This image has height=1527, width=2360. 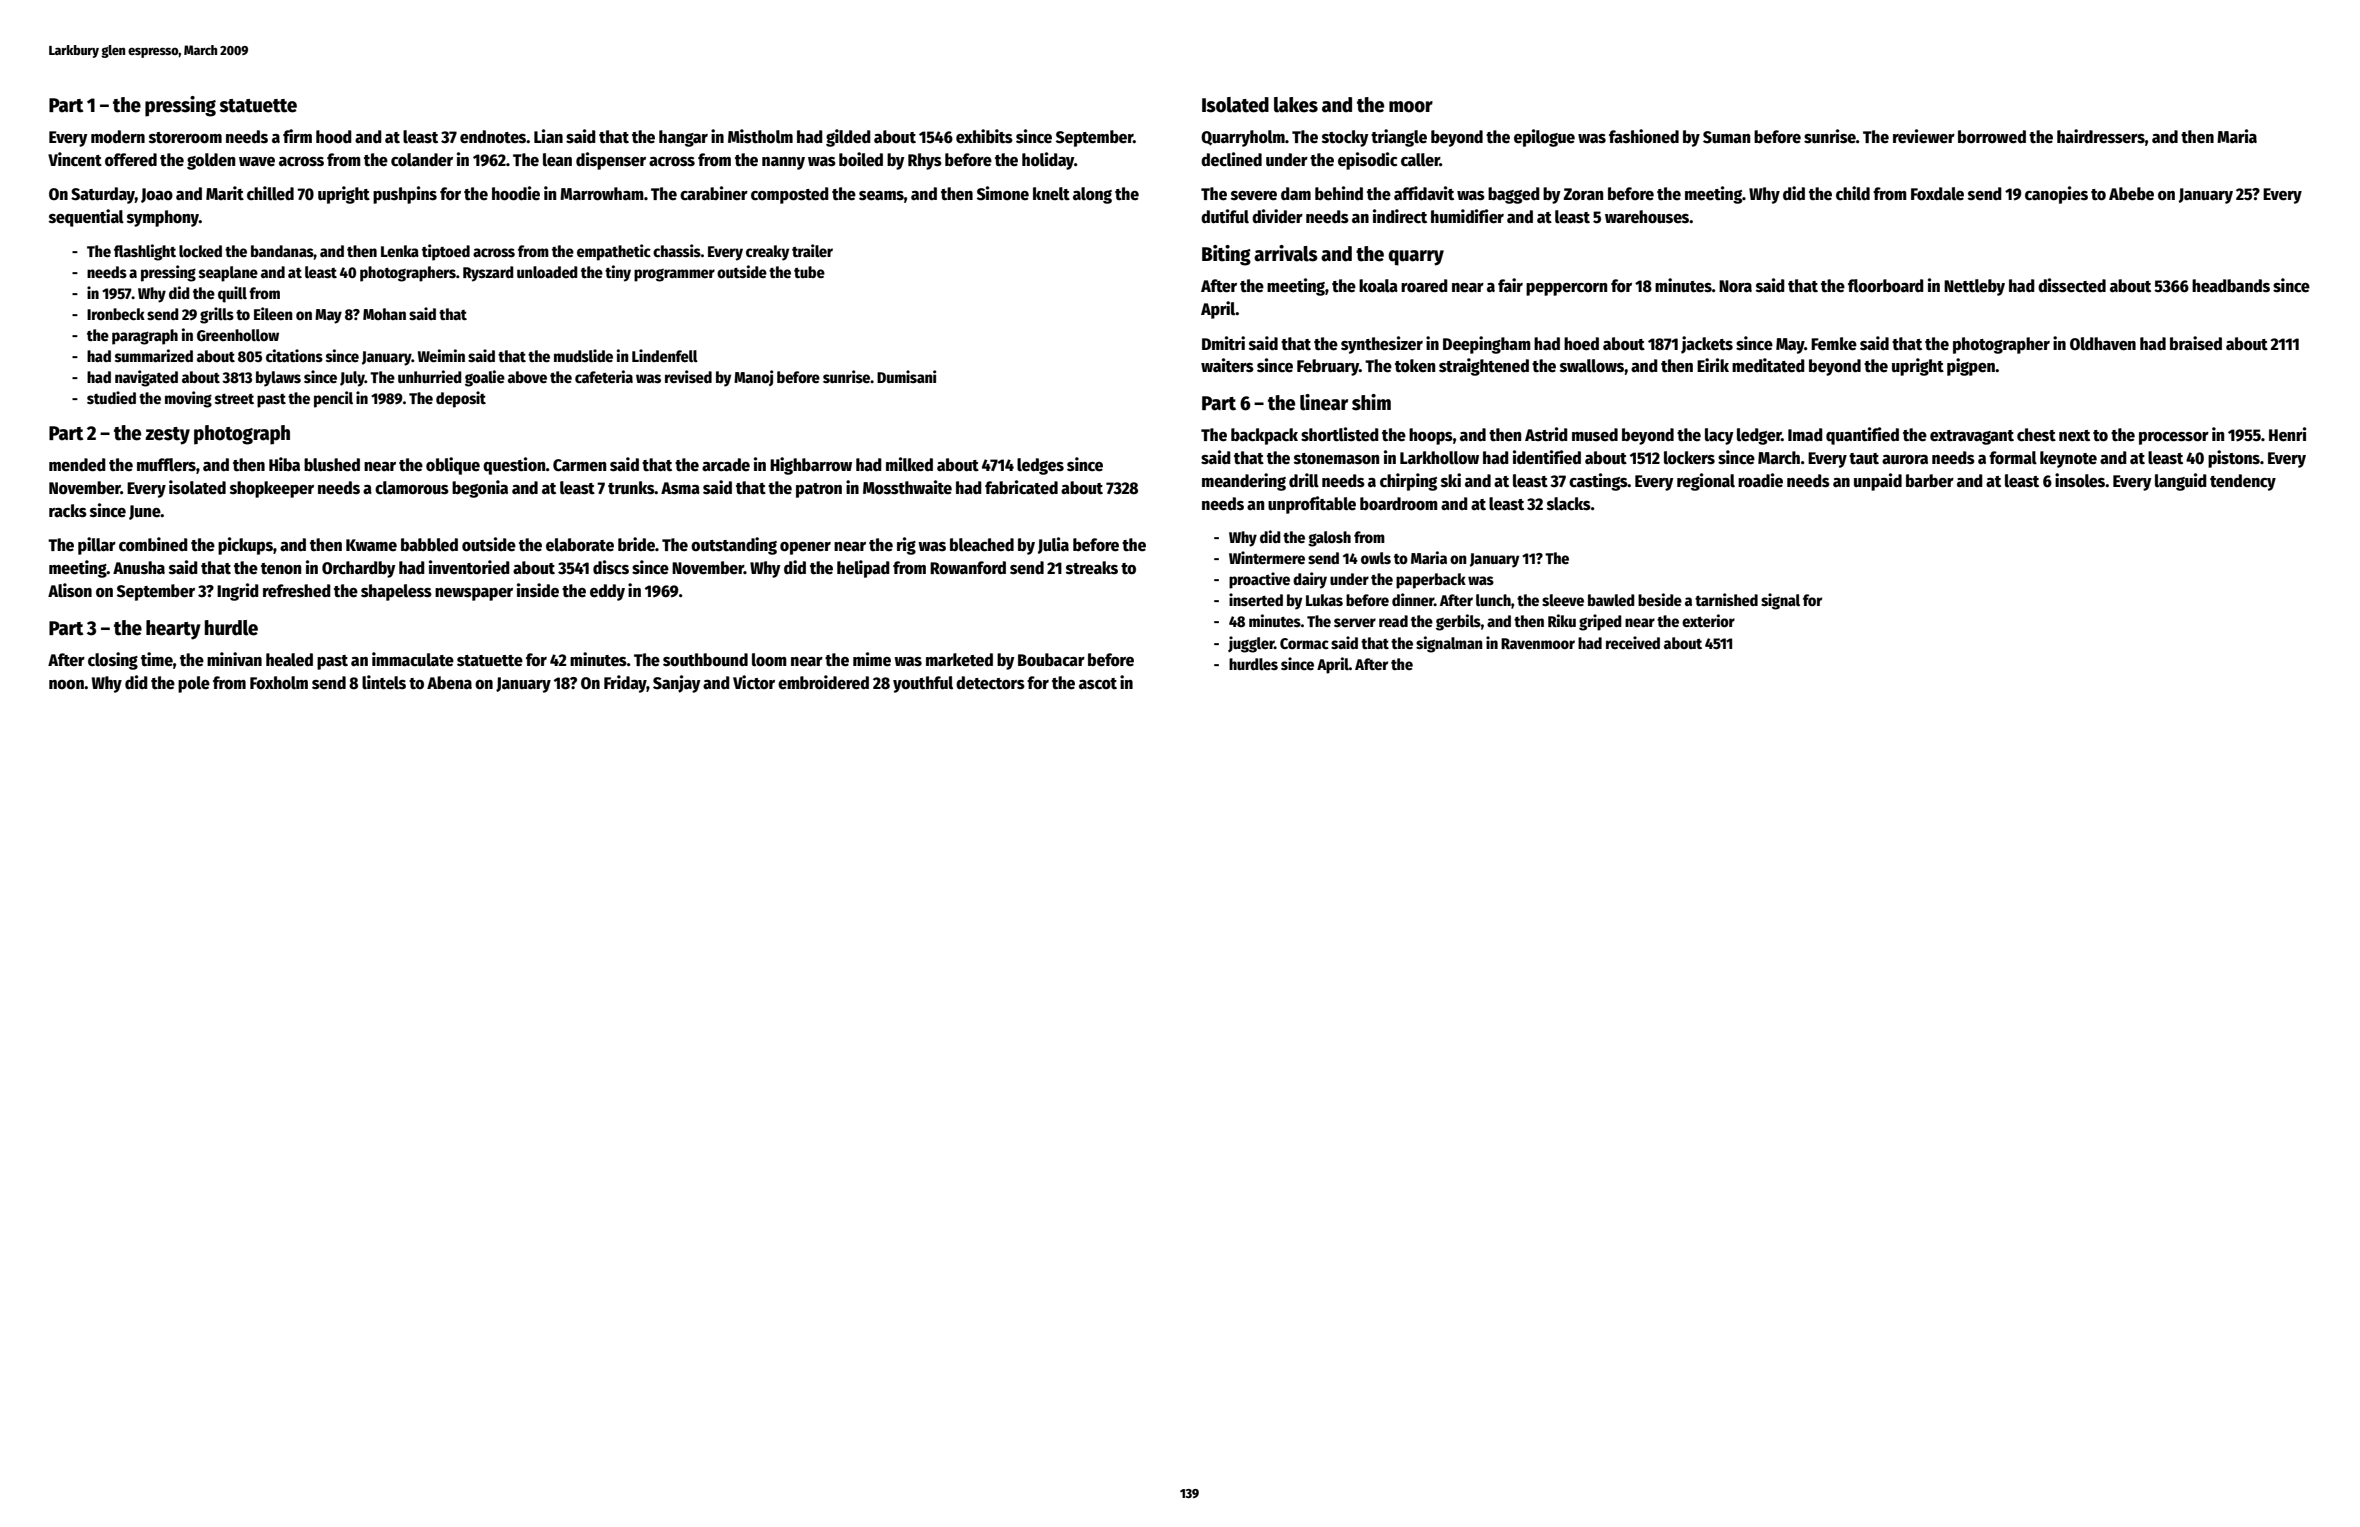 I want to click on braised, so click(x=2196, y=343).
